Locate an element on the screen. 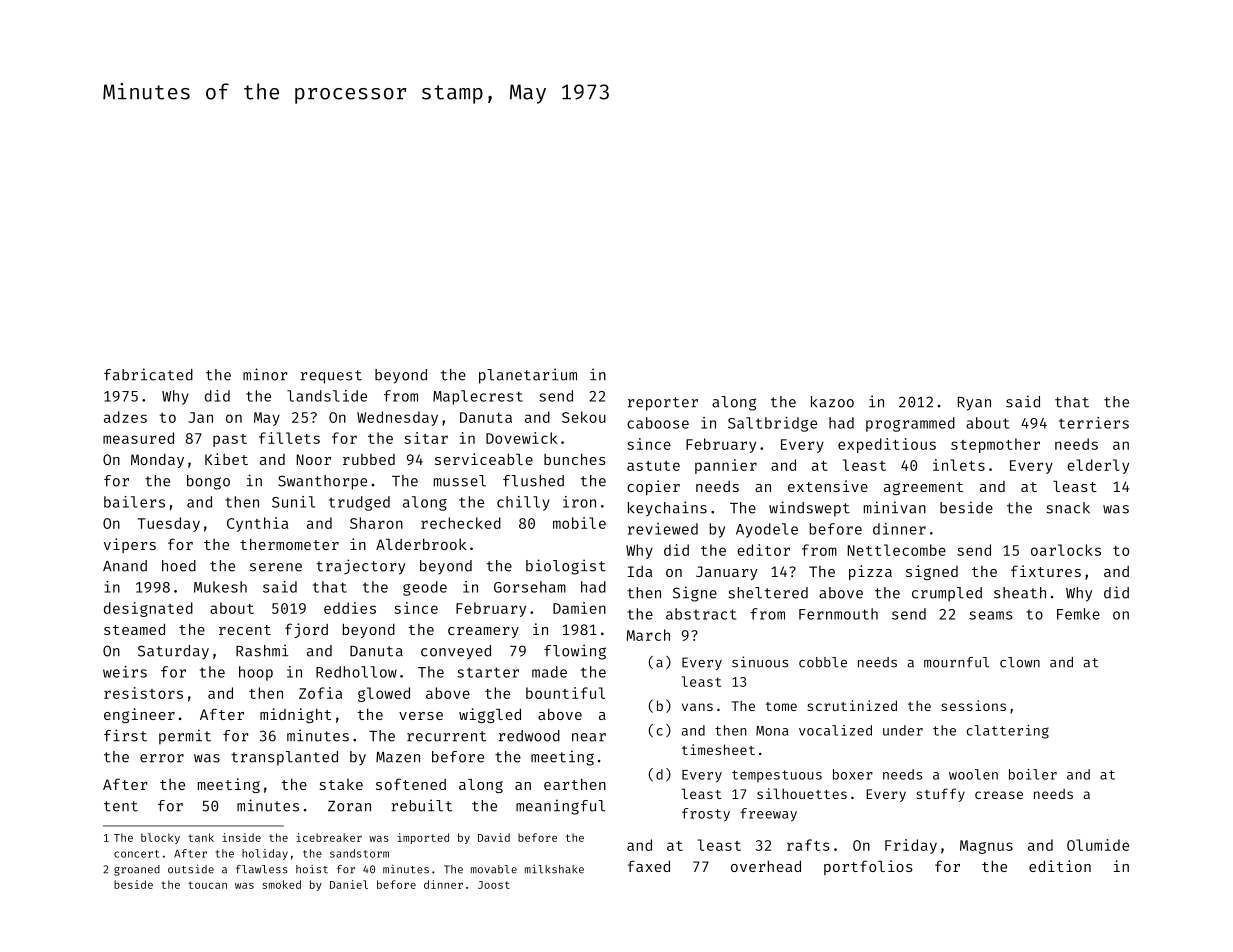 The image size is (1233, 952). biologist is located at coordinates (566, 567).
